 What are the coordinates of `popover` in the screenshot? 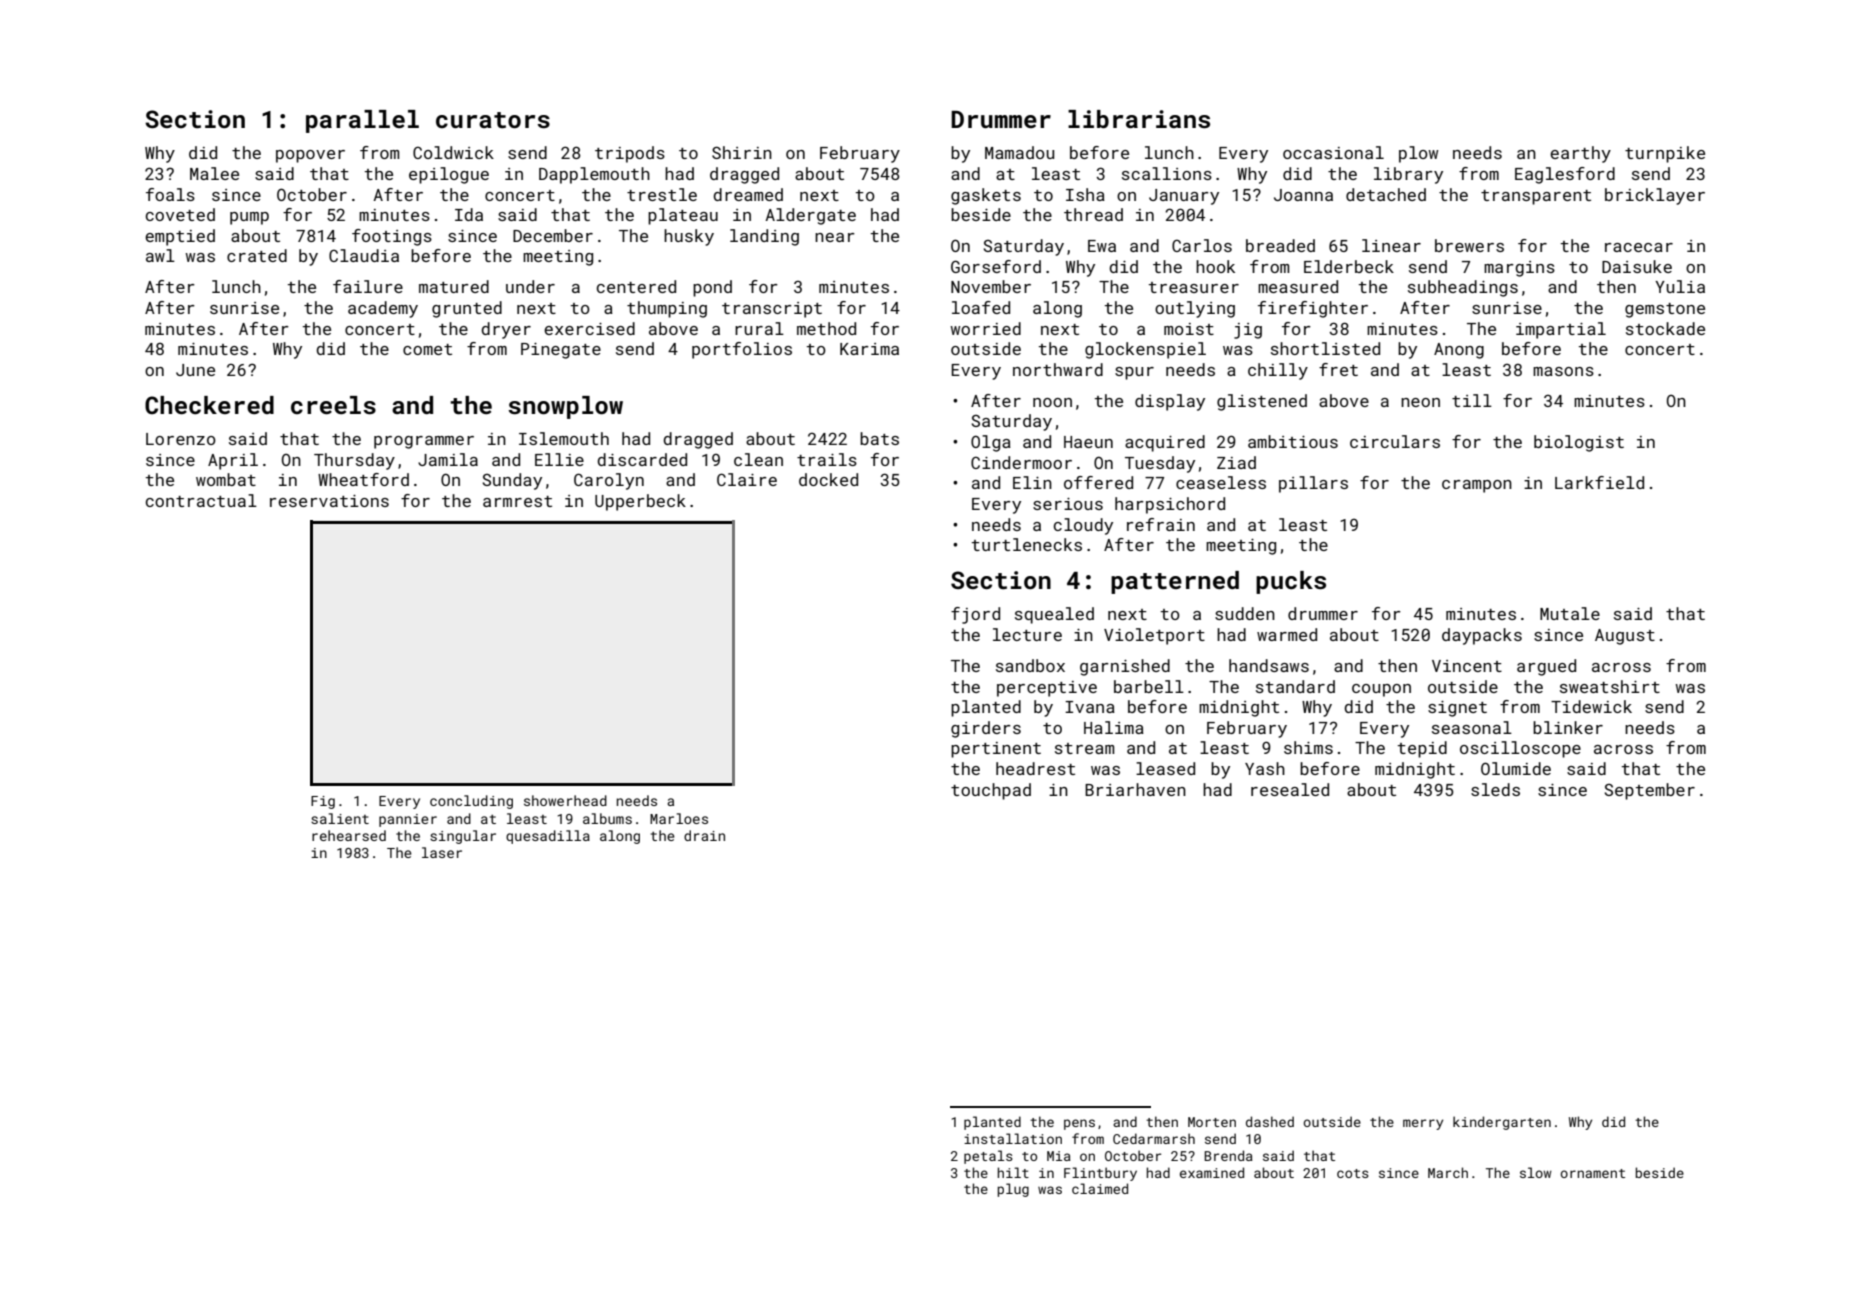 It's located at (310, 156).
